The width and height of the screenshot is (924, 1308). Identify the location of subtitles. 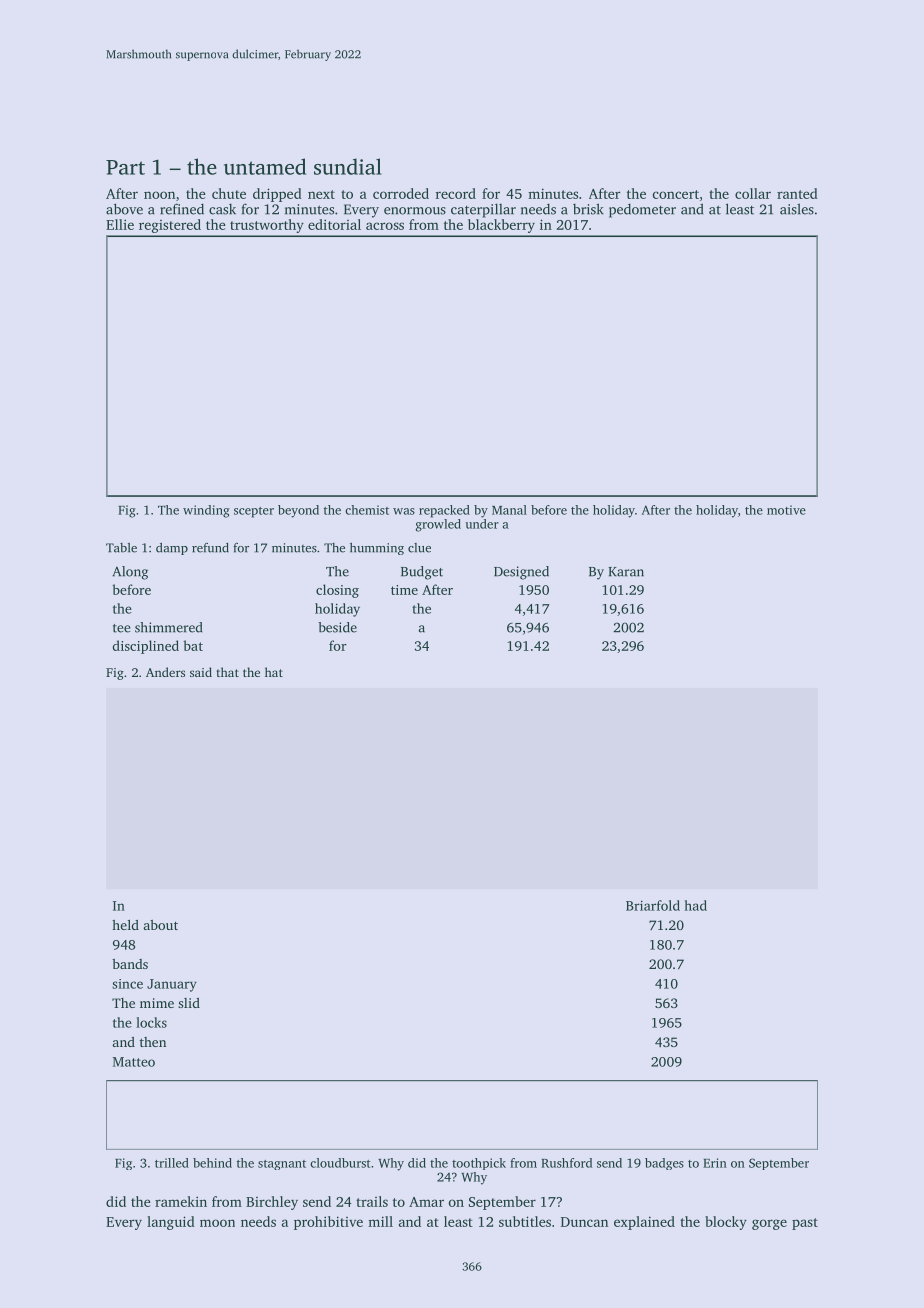
(525, 1221).
